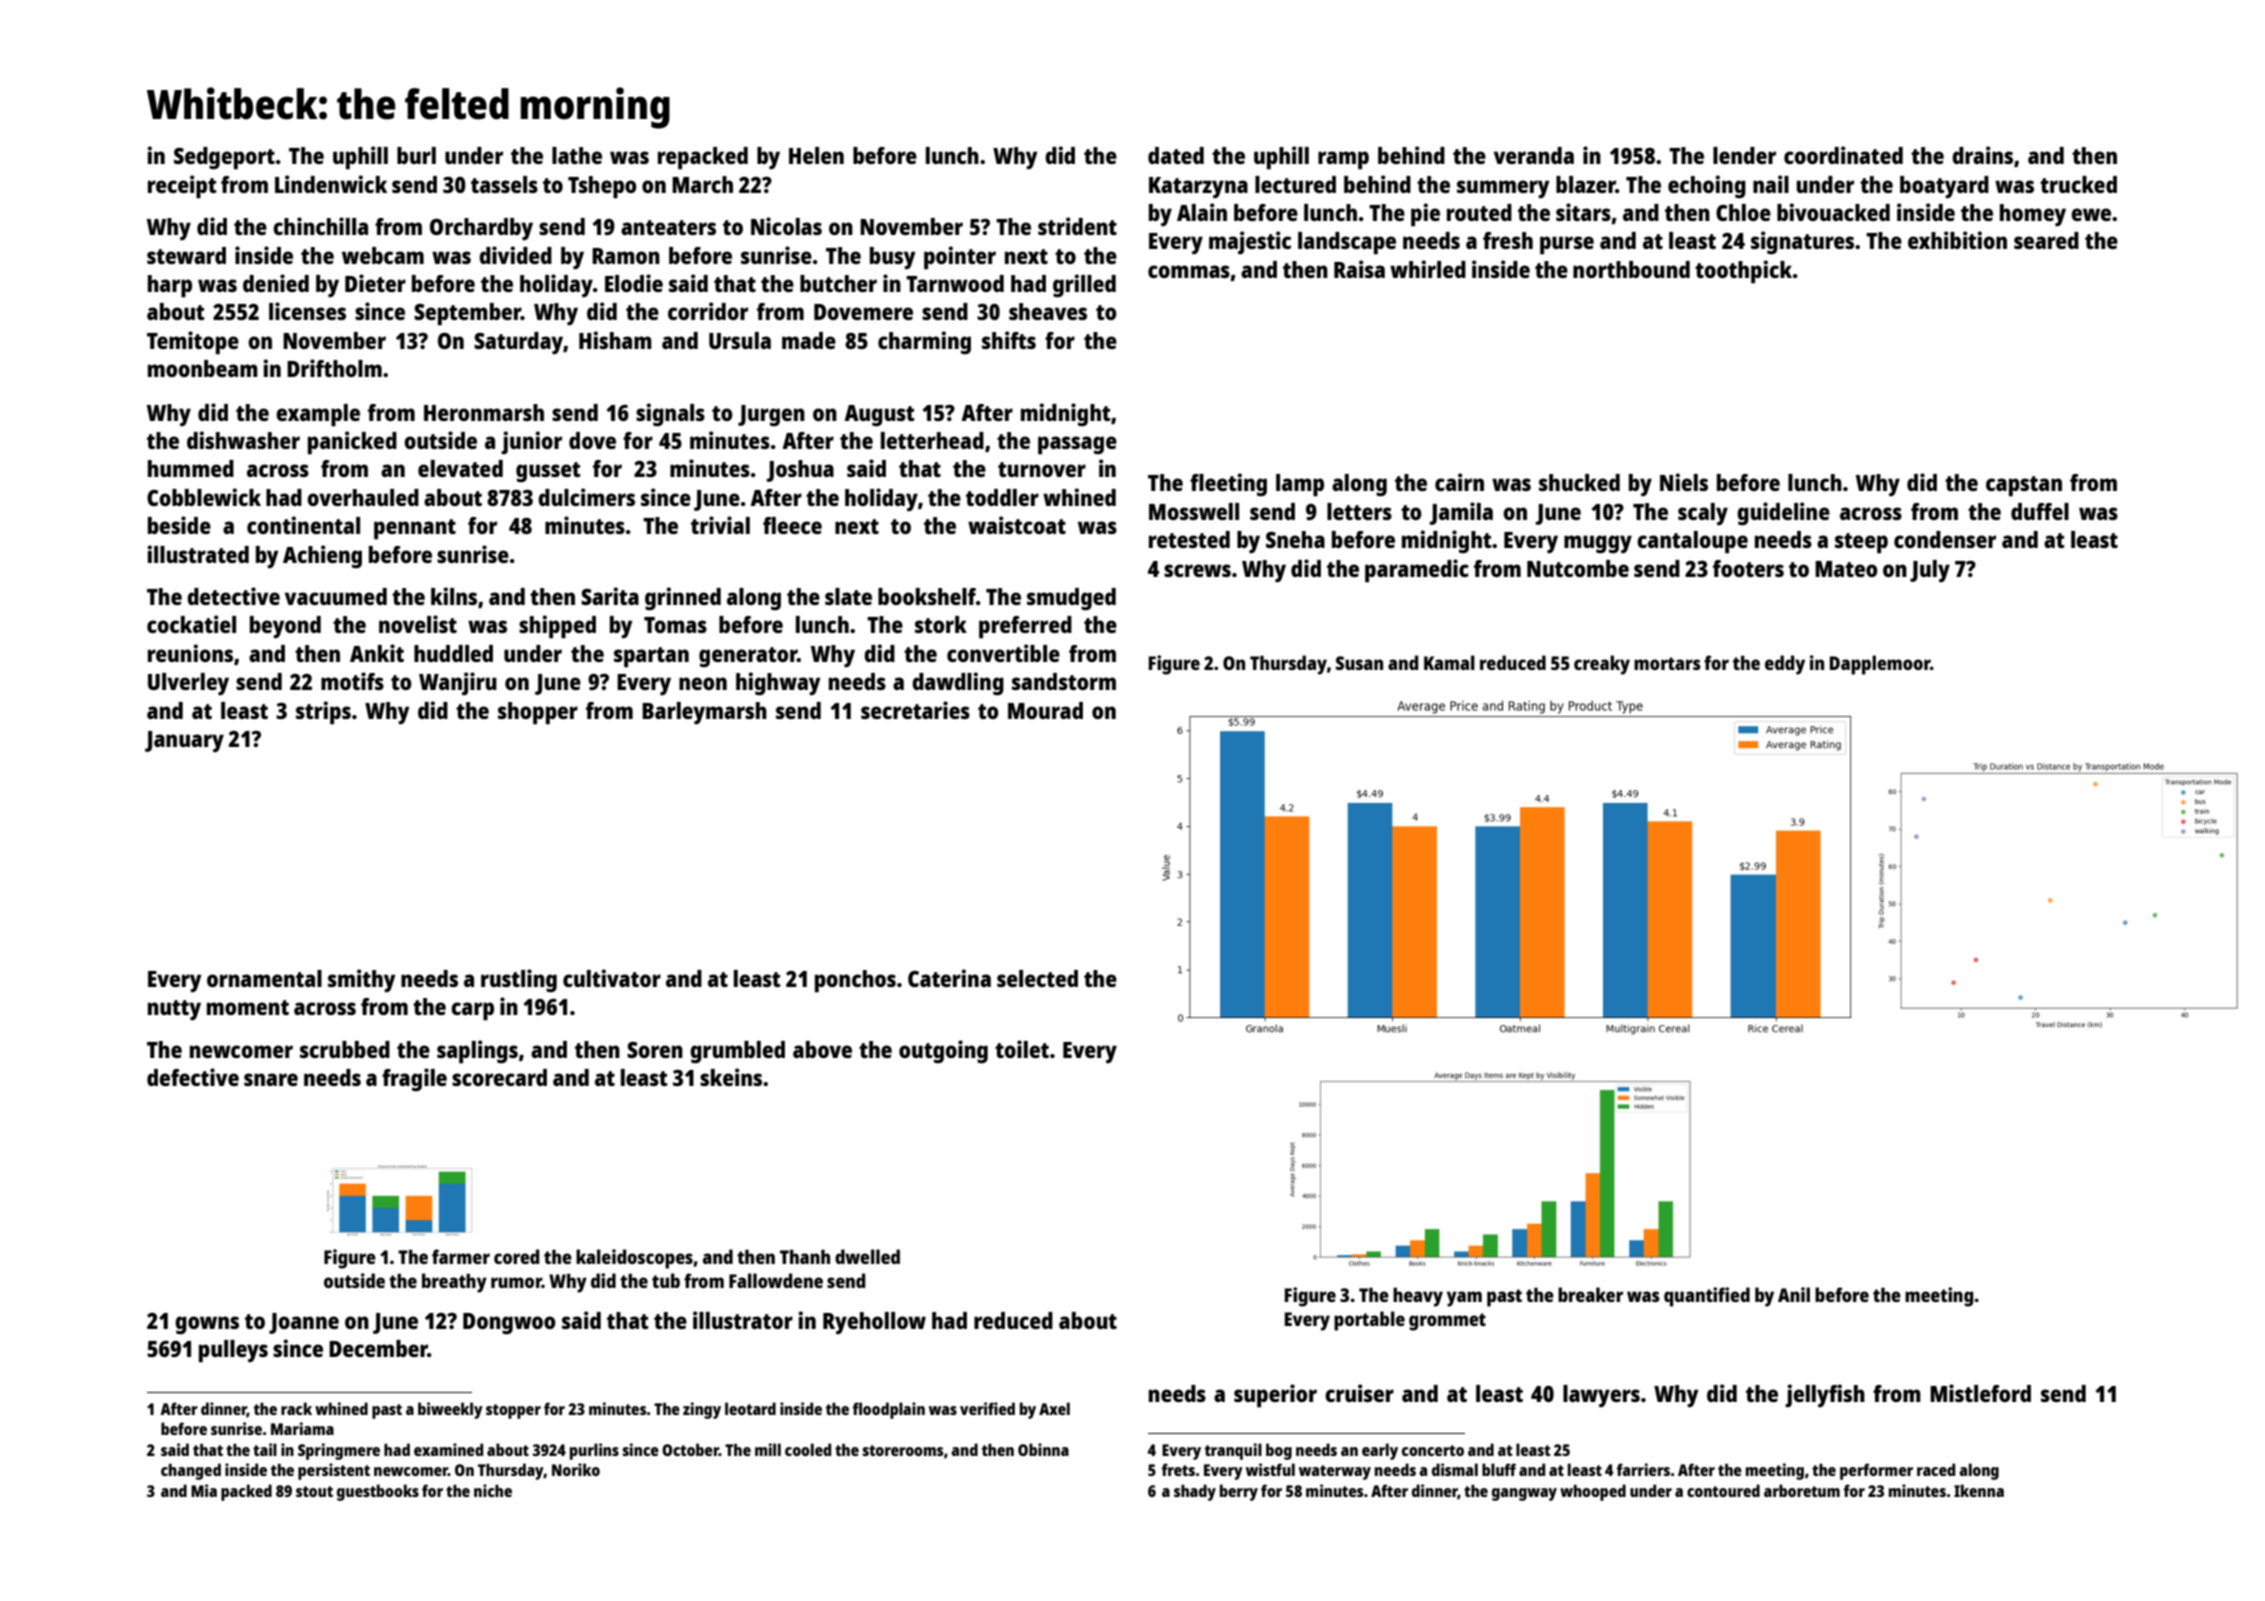 The image size is (2265, 1601). I want to click on niche, so click(493, 1490).
